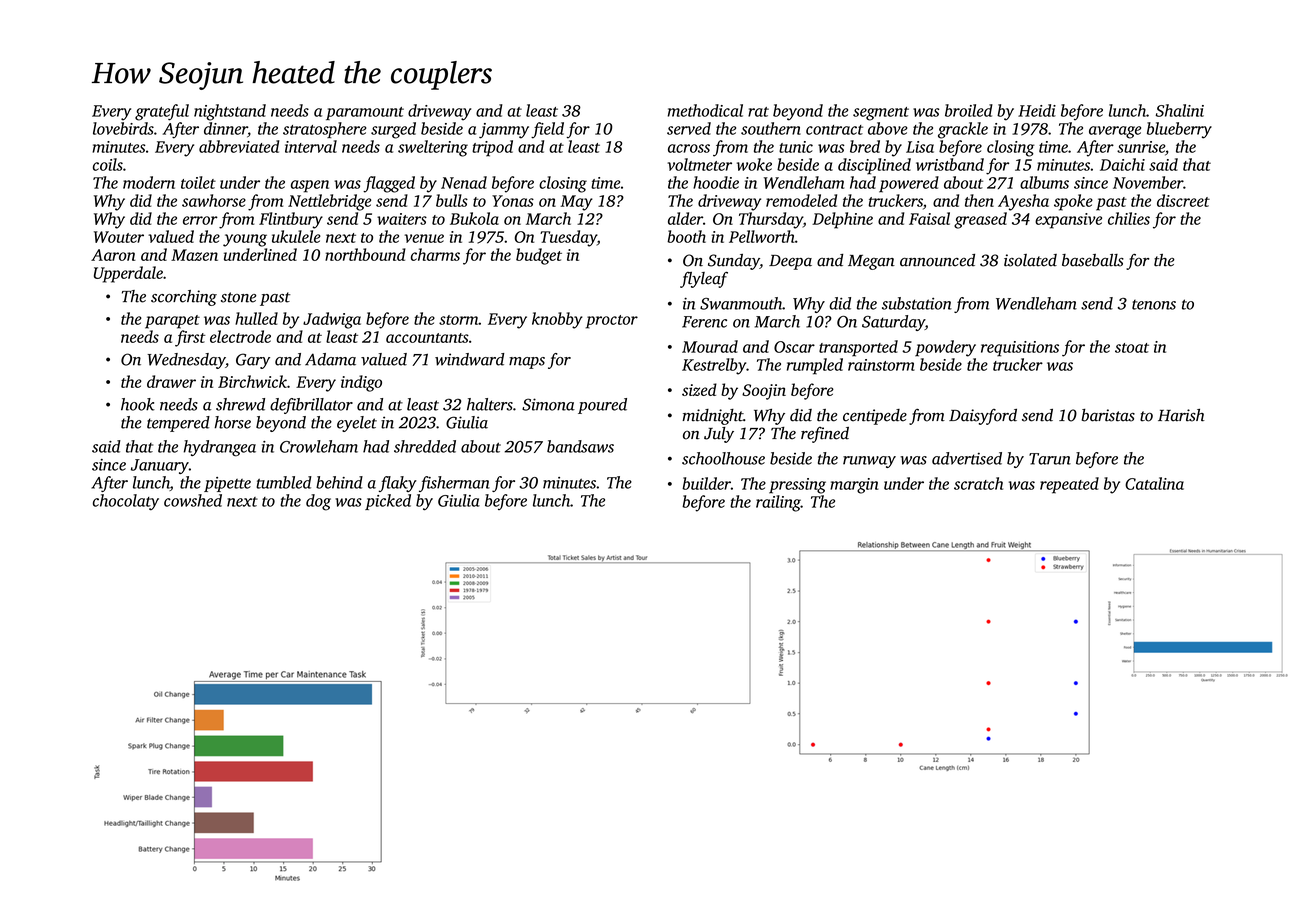 This image has height=924, width=1308. Describe the element at coordinates (513, 201) in the image. I see `Yonas` at that location.
